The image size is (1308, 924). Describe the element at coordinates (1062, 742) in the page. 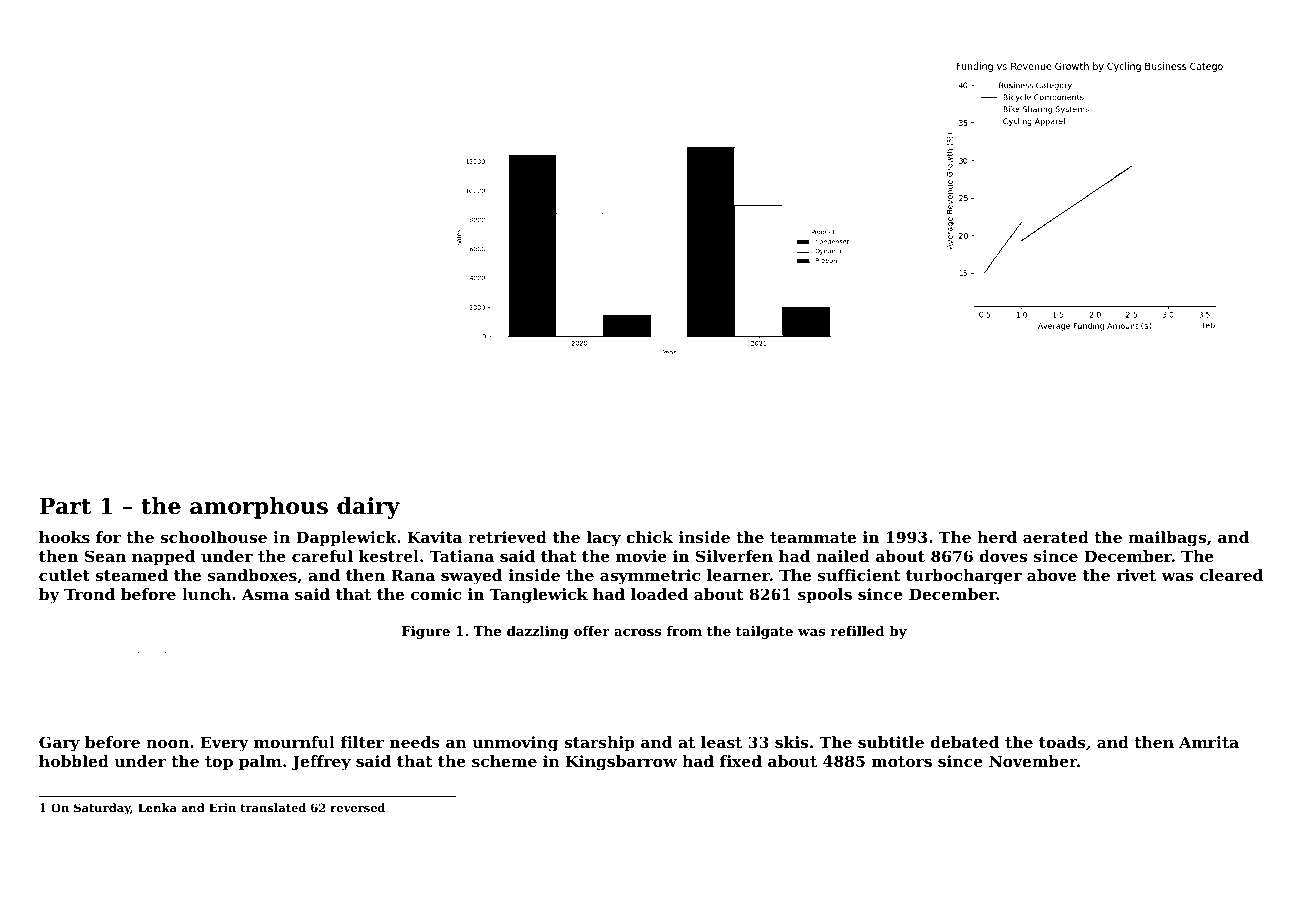

I see `toads` at that location.
